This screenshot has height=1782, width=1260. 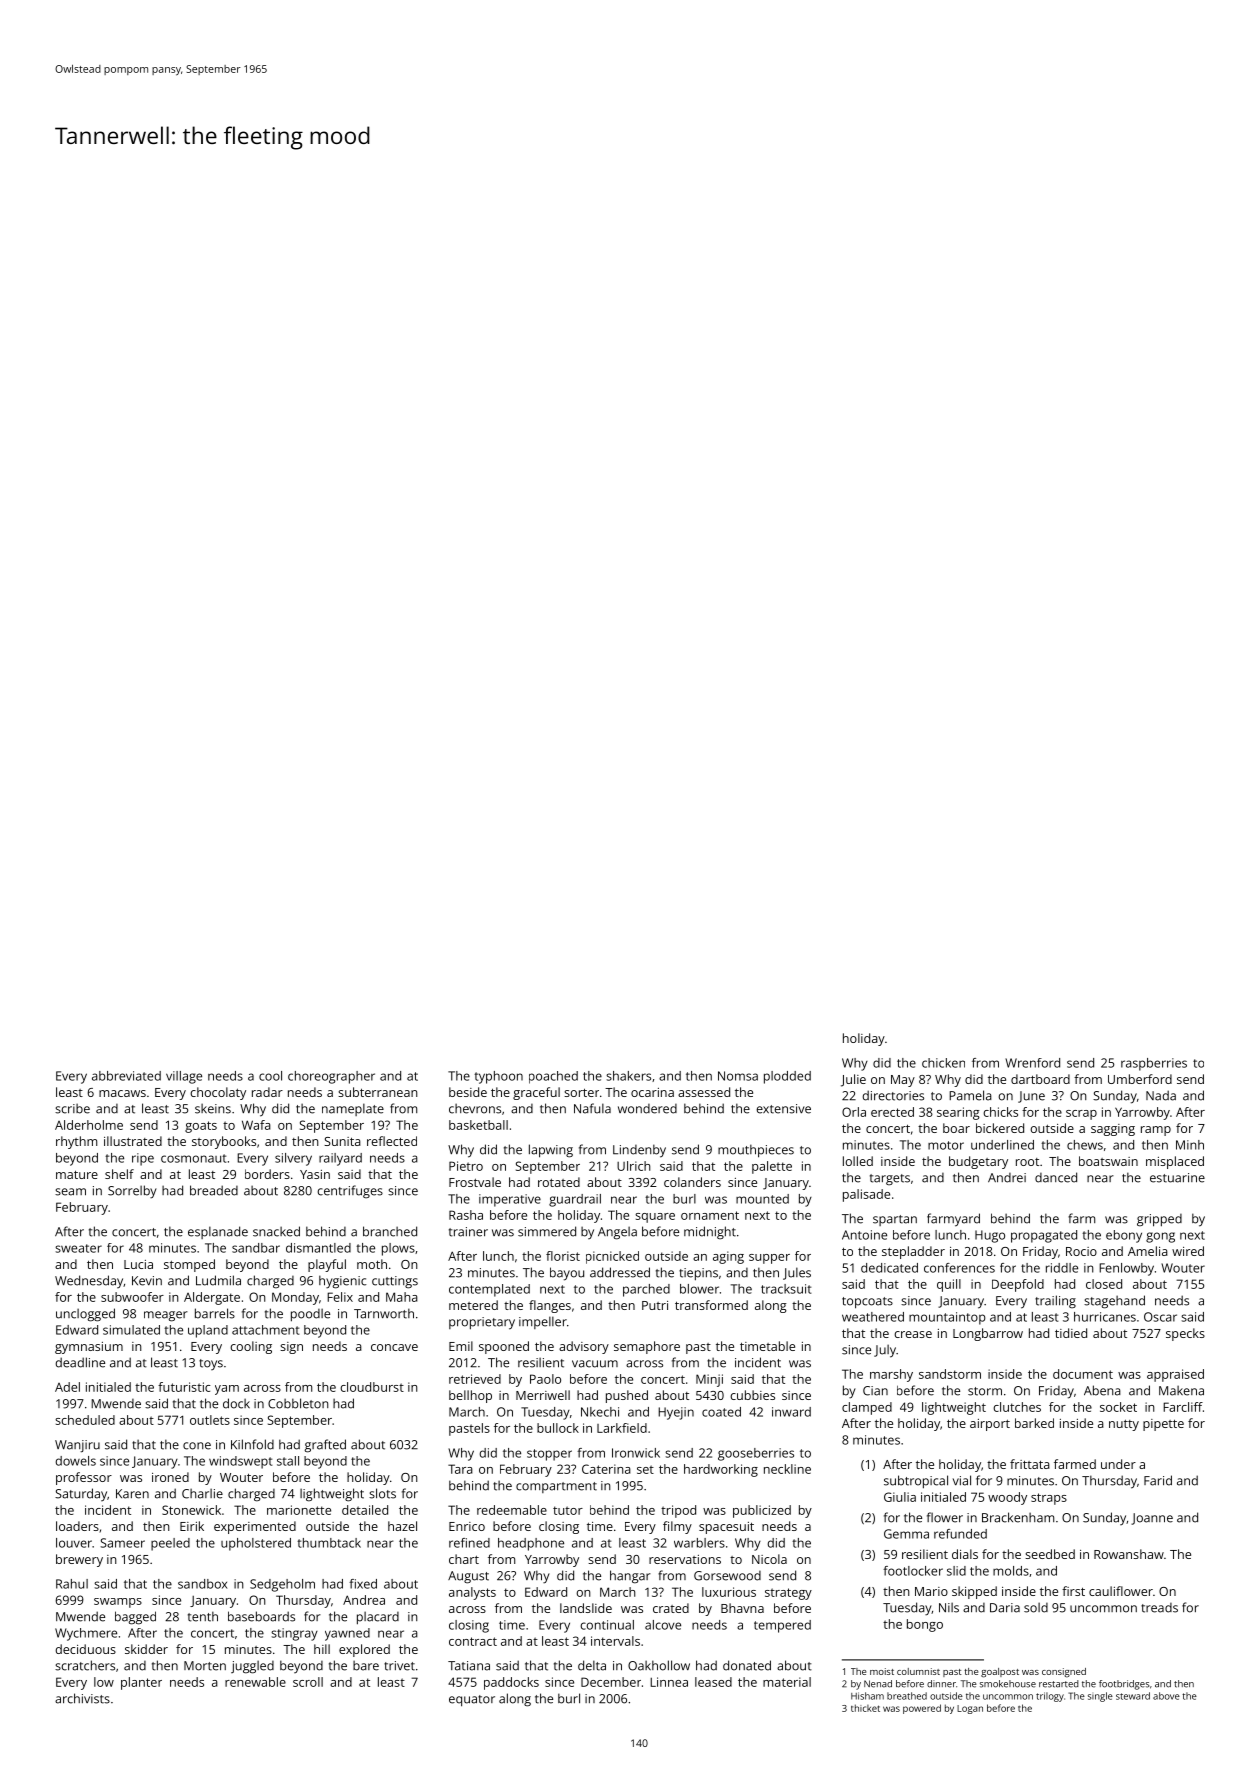 What do you see at coordinates (1154, 1064) in the screenshot?
I see `raspberries` at bounding box center [1154, 1064].
